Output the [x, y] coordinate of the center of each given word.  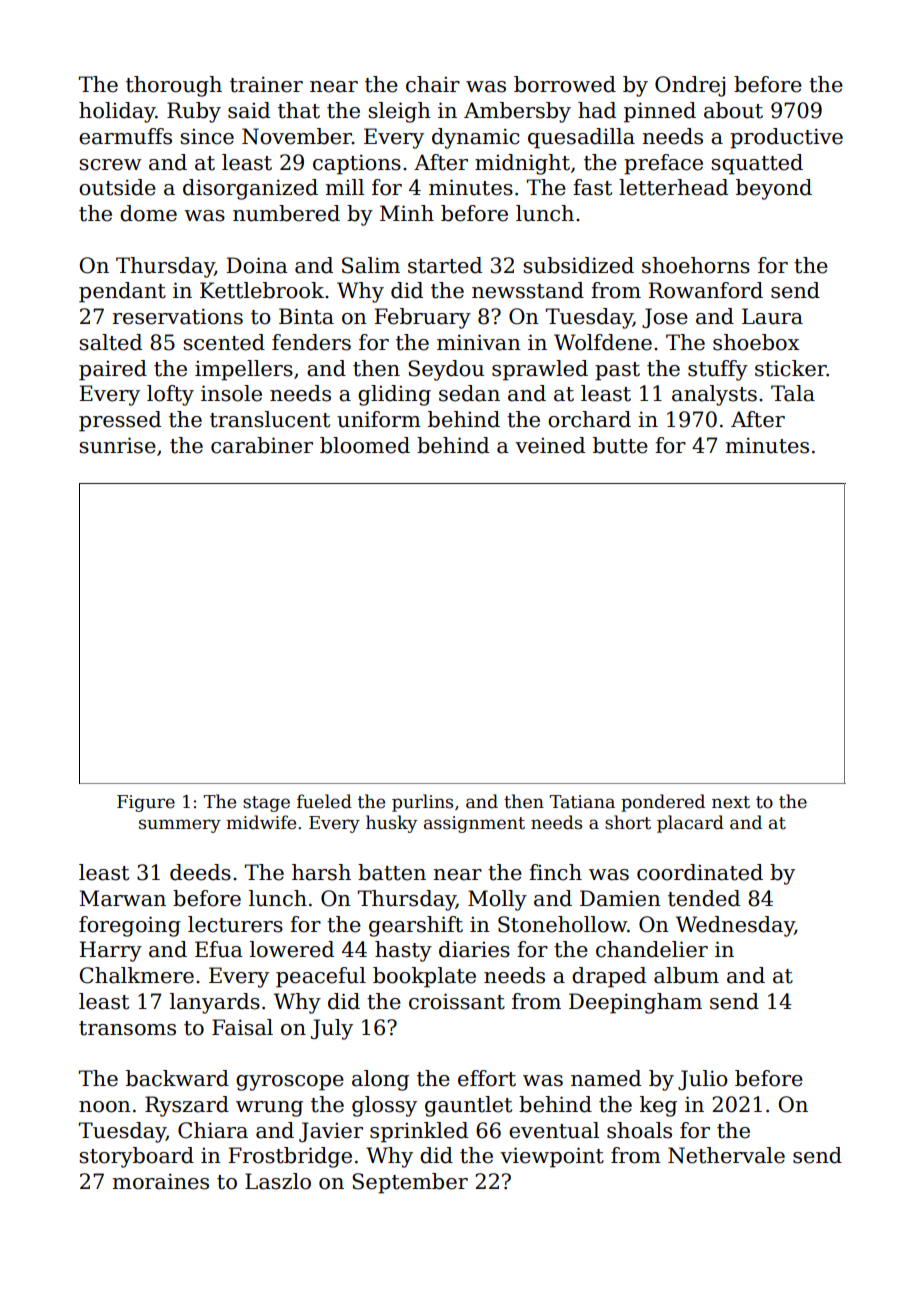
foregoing [130, 926]
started [445, 265]
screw [110, 165]
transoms [127, 1028]
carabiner [262, 445]
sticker [791, 368]
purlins [422, 803]
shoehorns [696, 265]
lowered [292, 949]
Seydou [446, 370]
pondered [663, 803]
